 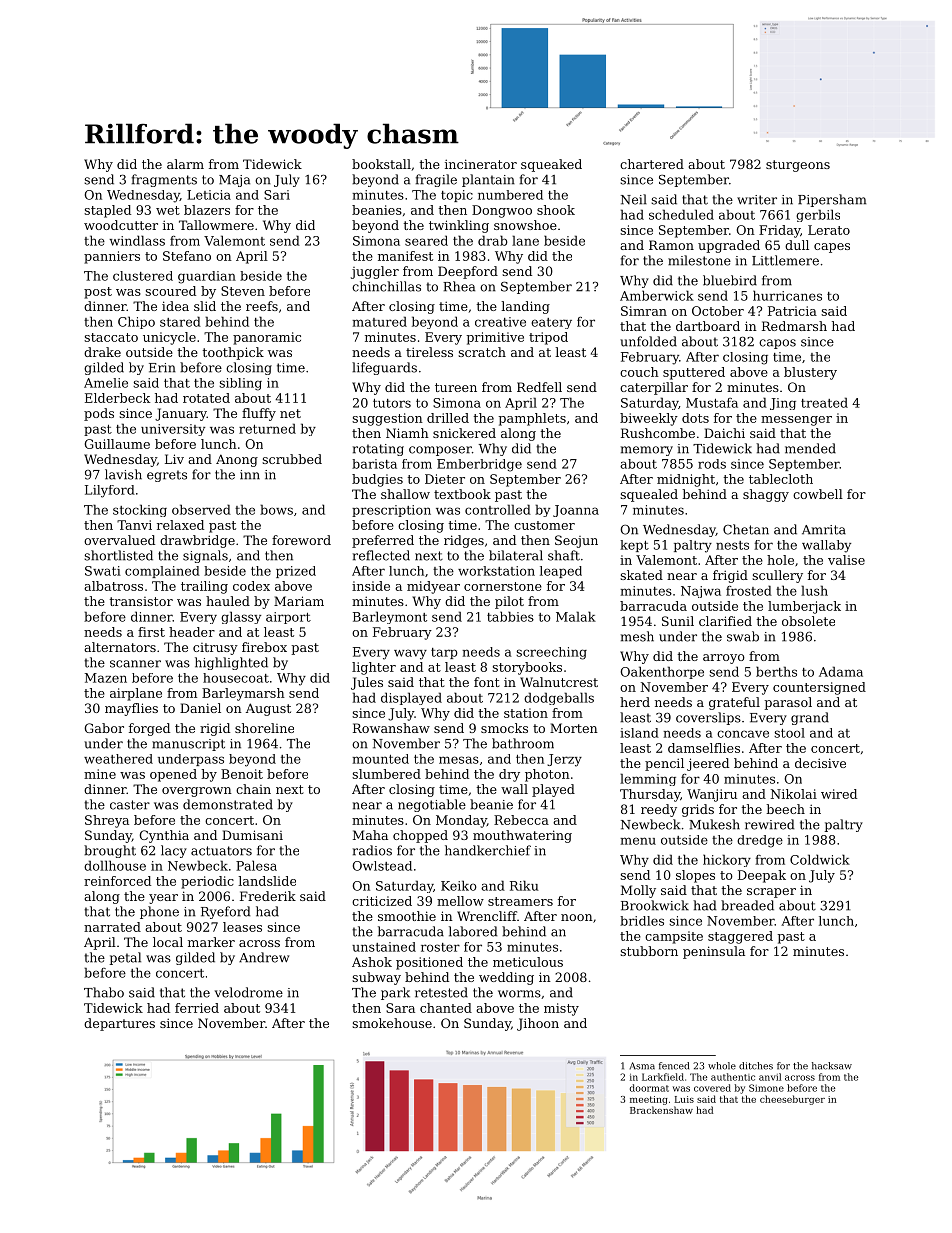 I want to click on Ashok, so click(x=372, y=962).
